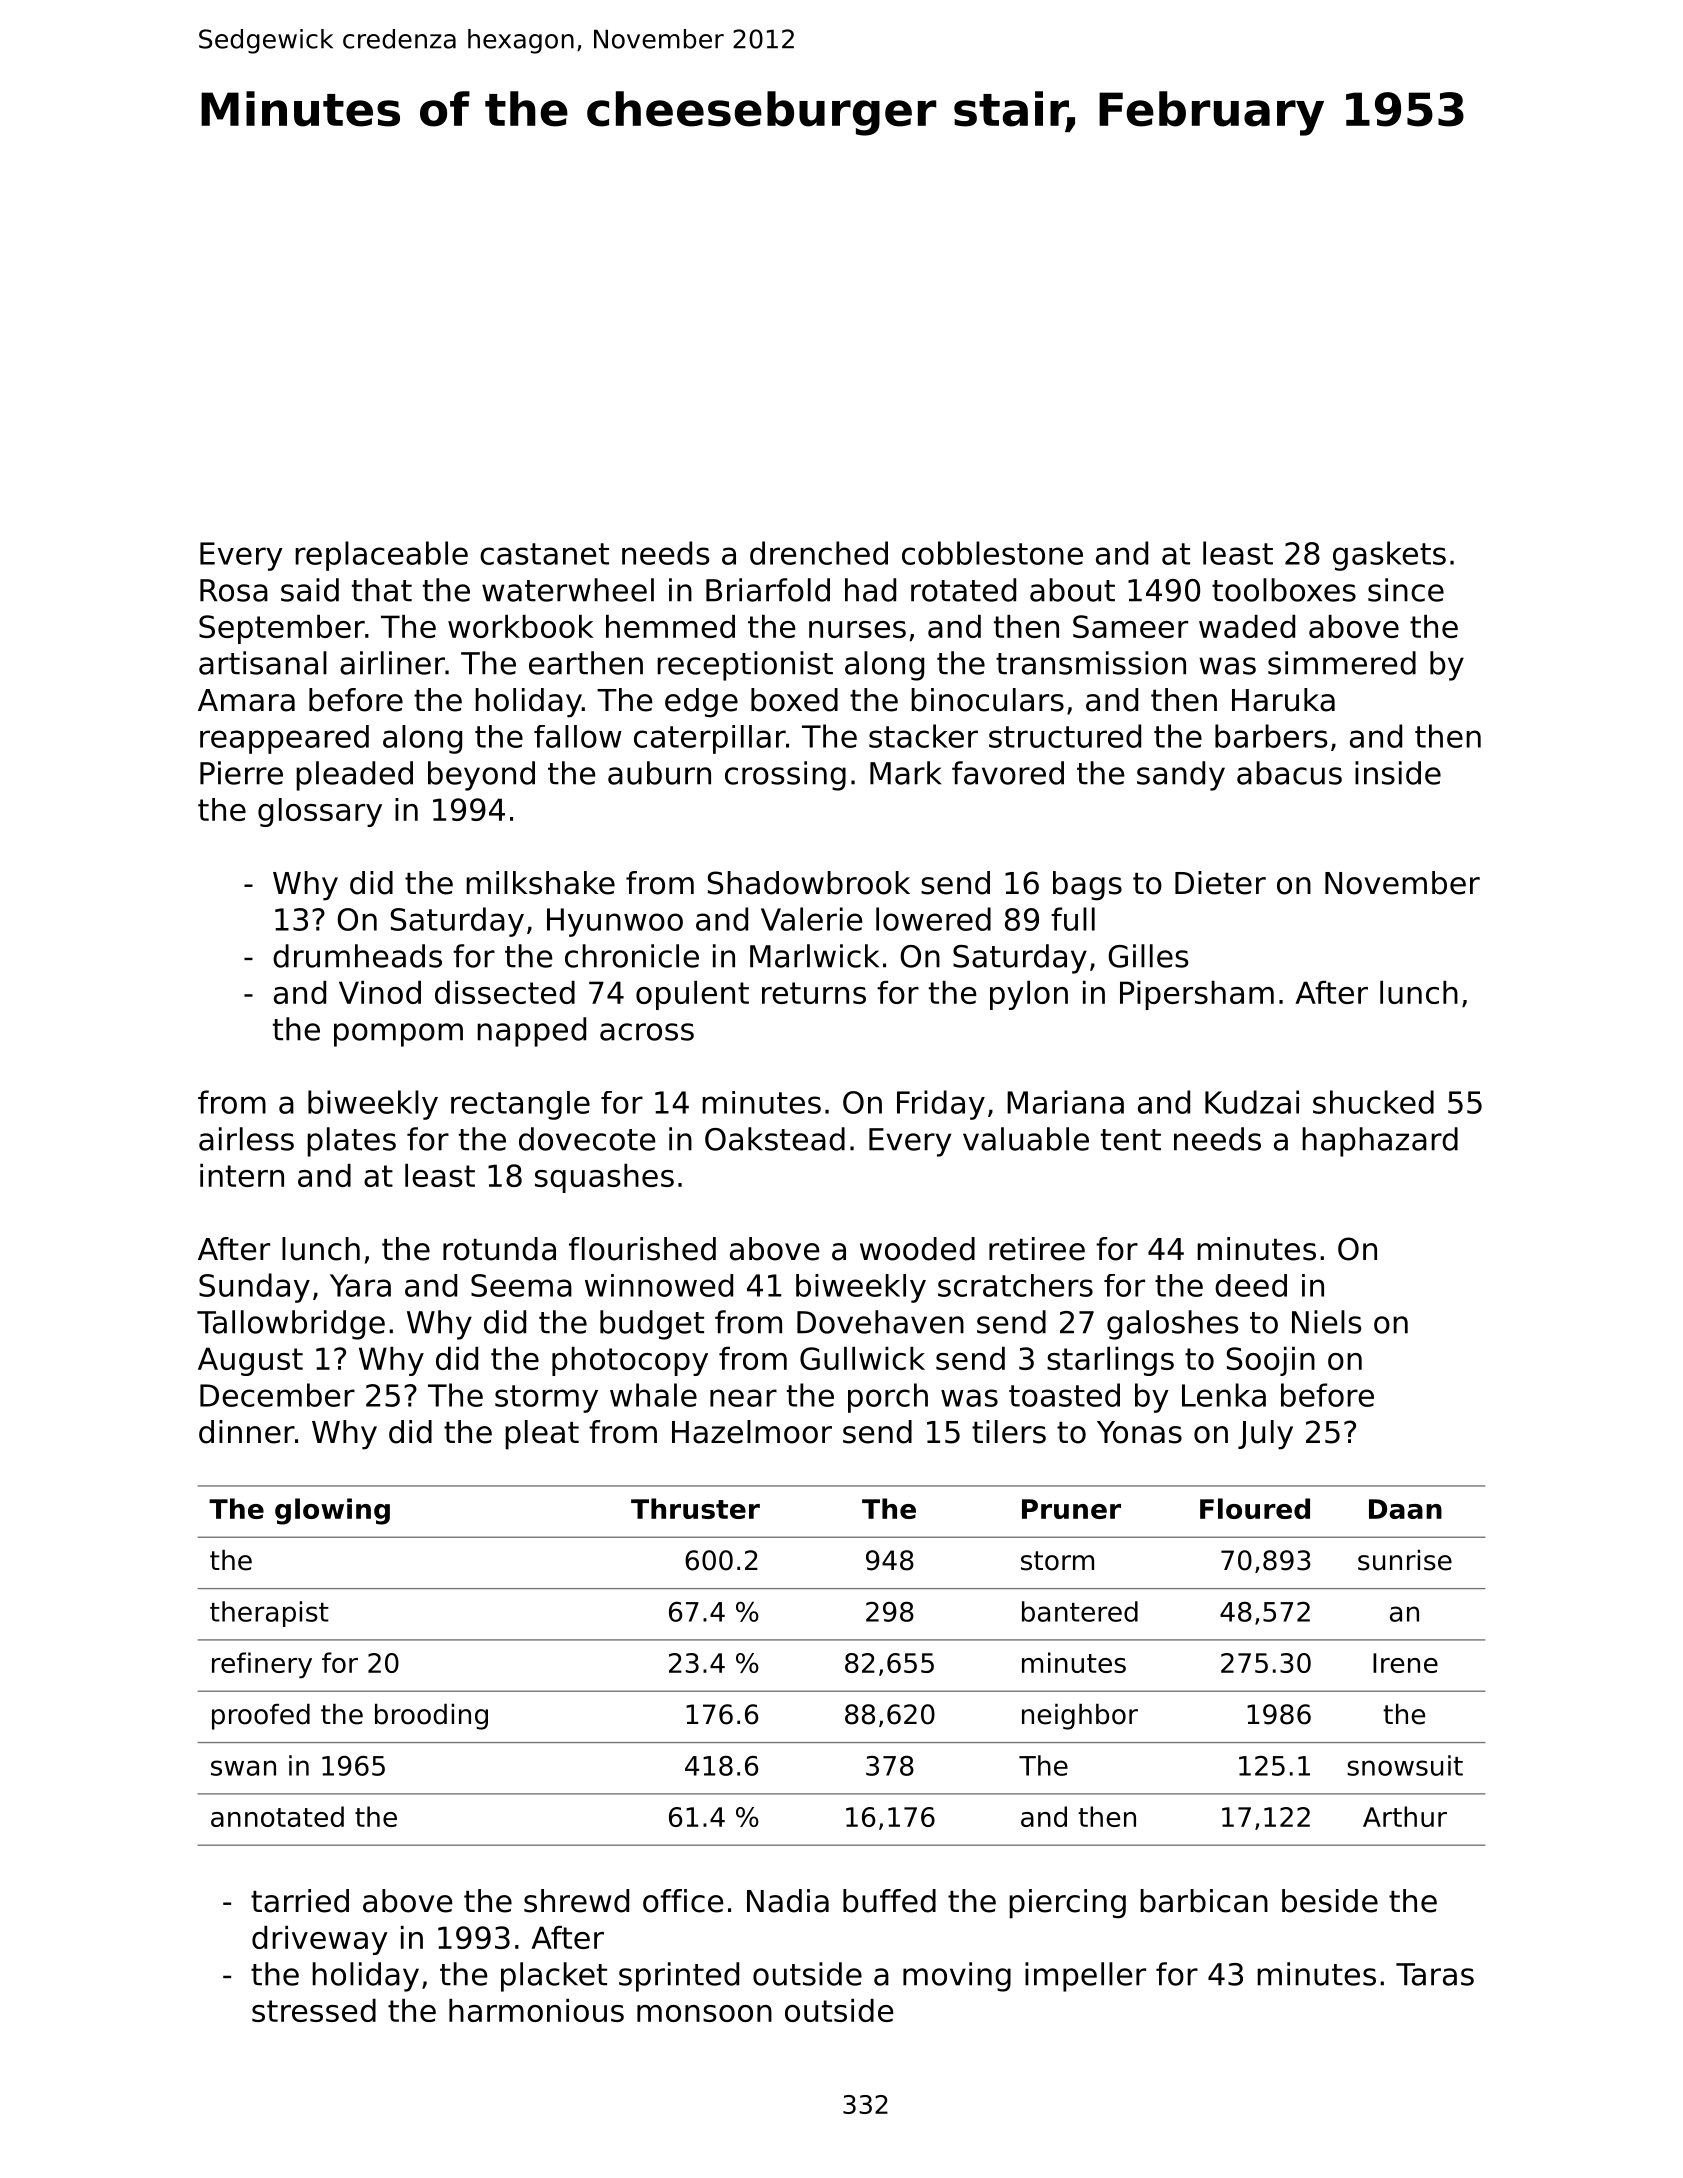 Image resolution: width=1683 pixels, height=2178 pixels. Describe the element at coordinates (314, 2010) in the image. I see `stressed` at that location.
